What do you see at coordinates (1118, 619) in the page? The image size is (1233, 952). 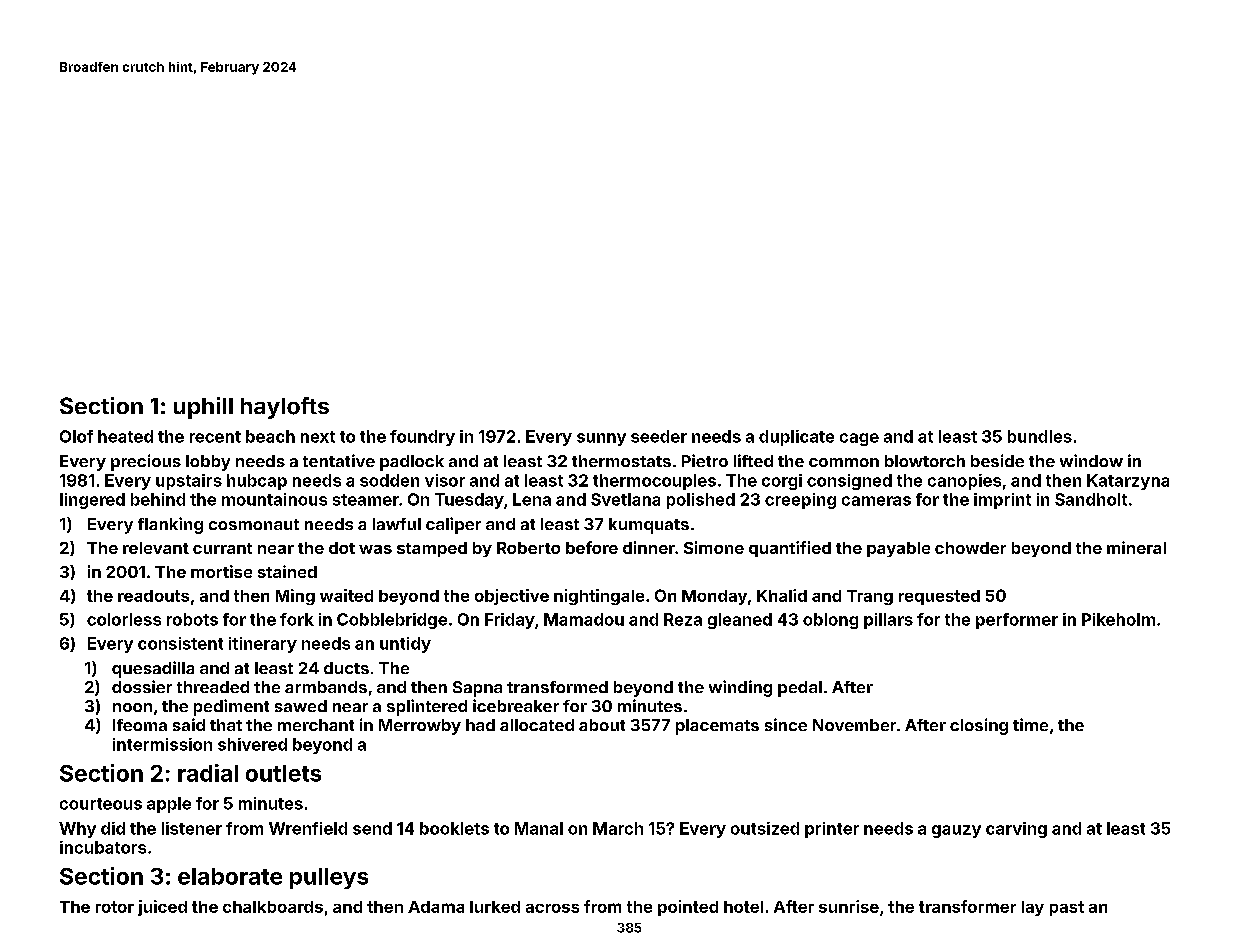 I see `Pikeholm` at bounding box center [1118, 619].
